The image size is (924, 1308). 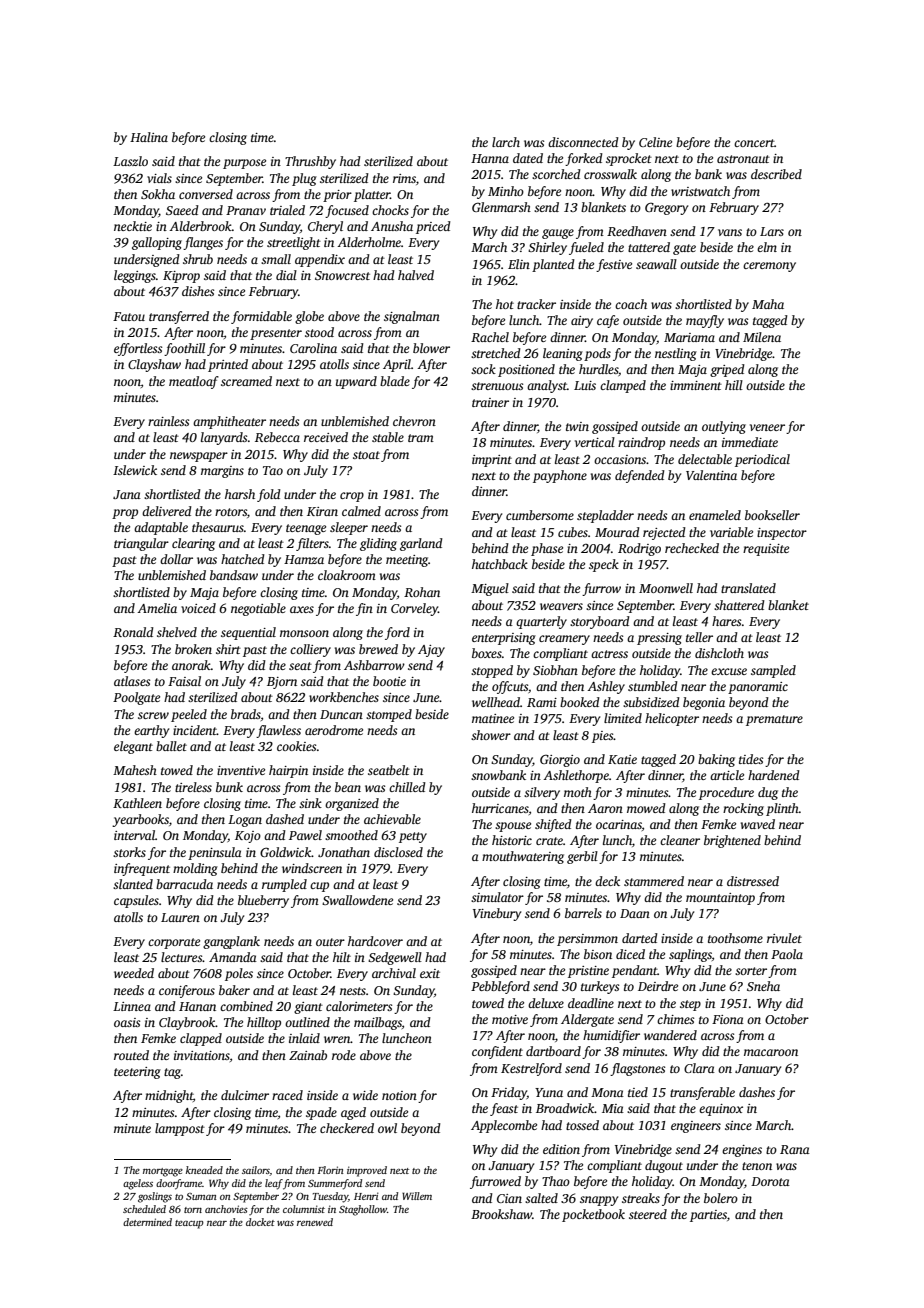 What do you see at coordinates (149, 137) in the page?
I see `Halina` at bounding box center [149, 137].
